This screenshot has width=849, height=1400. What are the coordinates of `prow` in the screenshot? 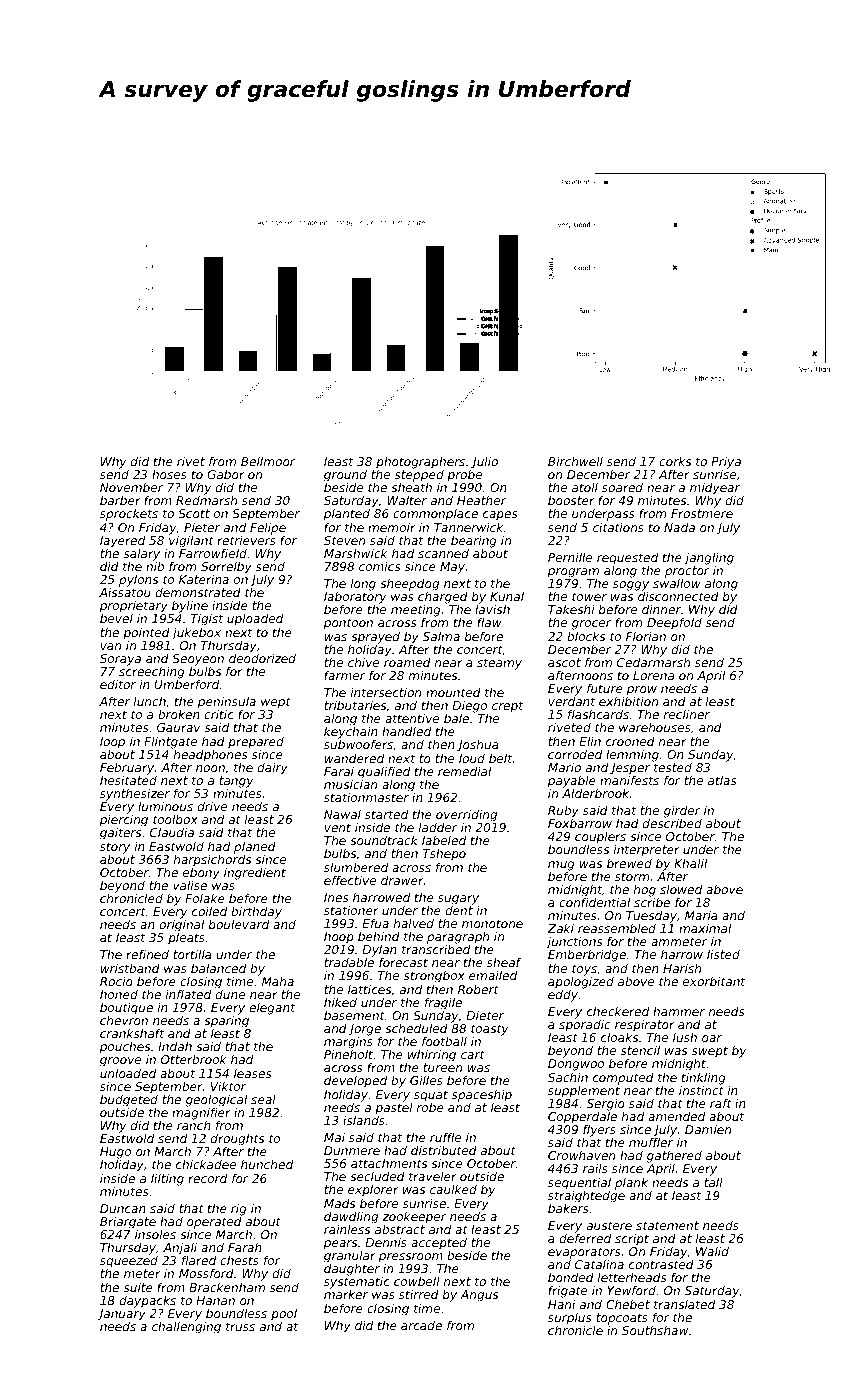 It's located at (642, 691).
